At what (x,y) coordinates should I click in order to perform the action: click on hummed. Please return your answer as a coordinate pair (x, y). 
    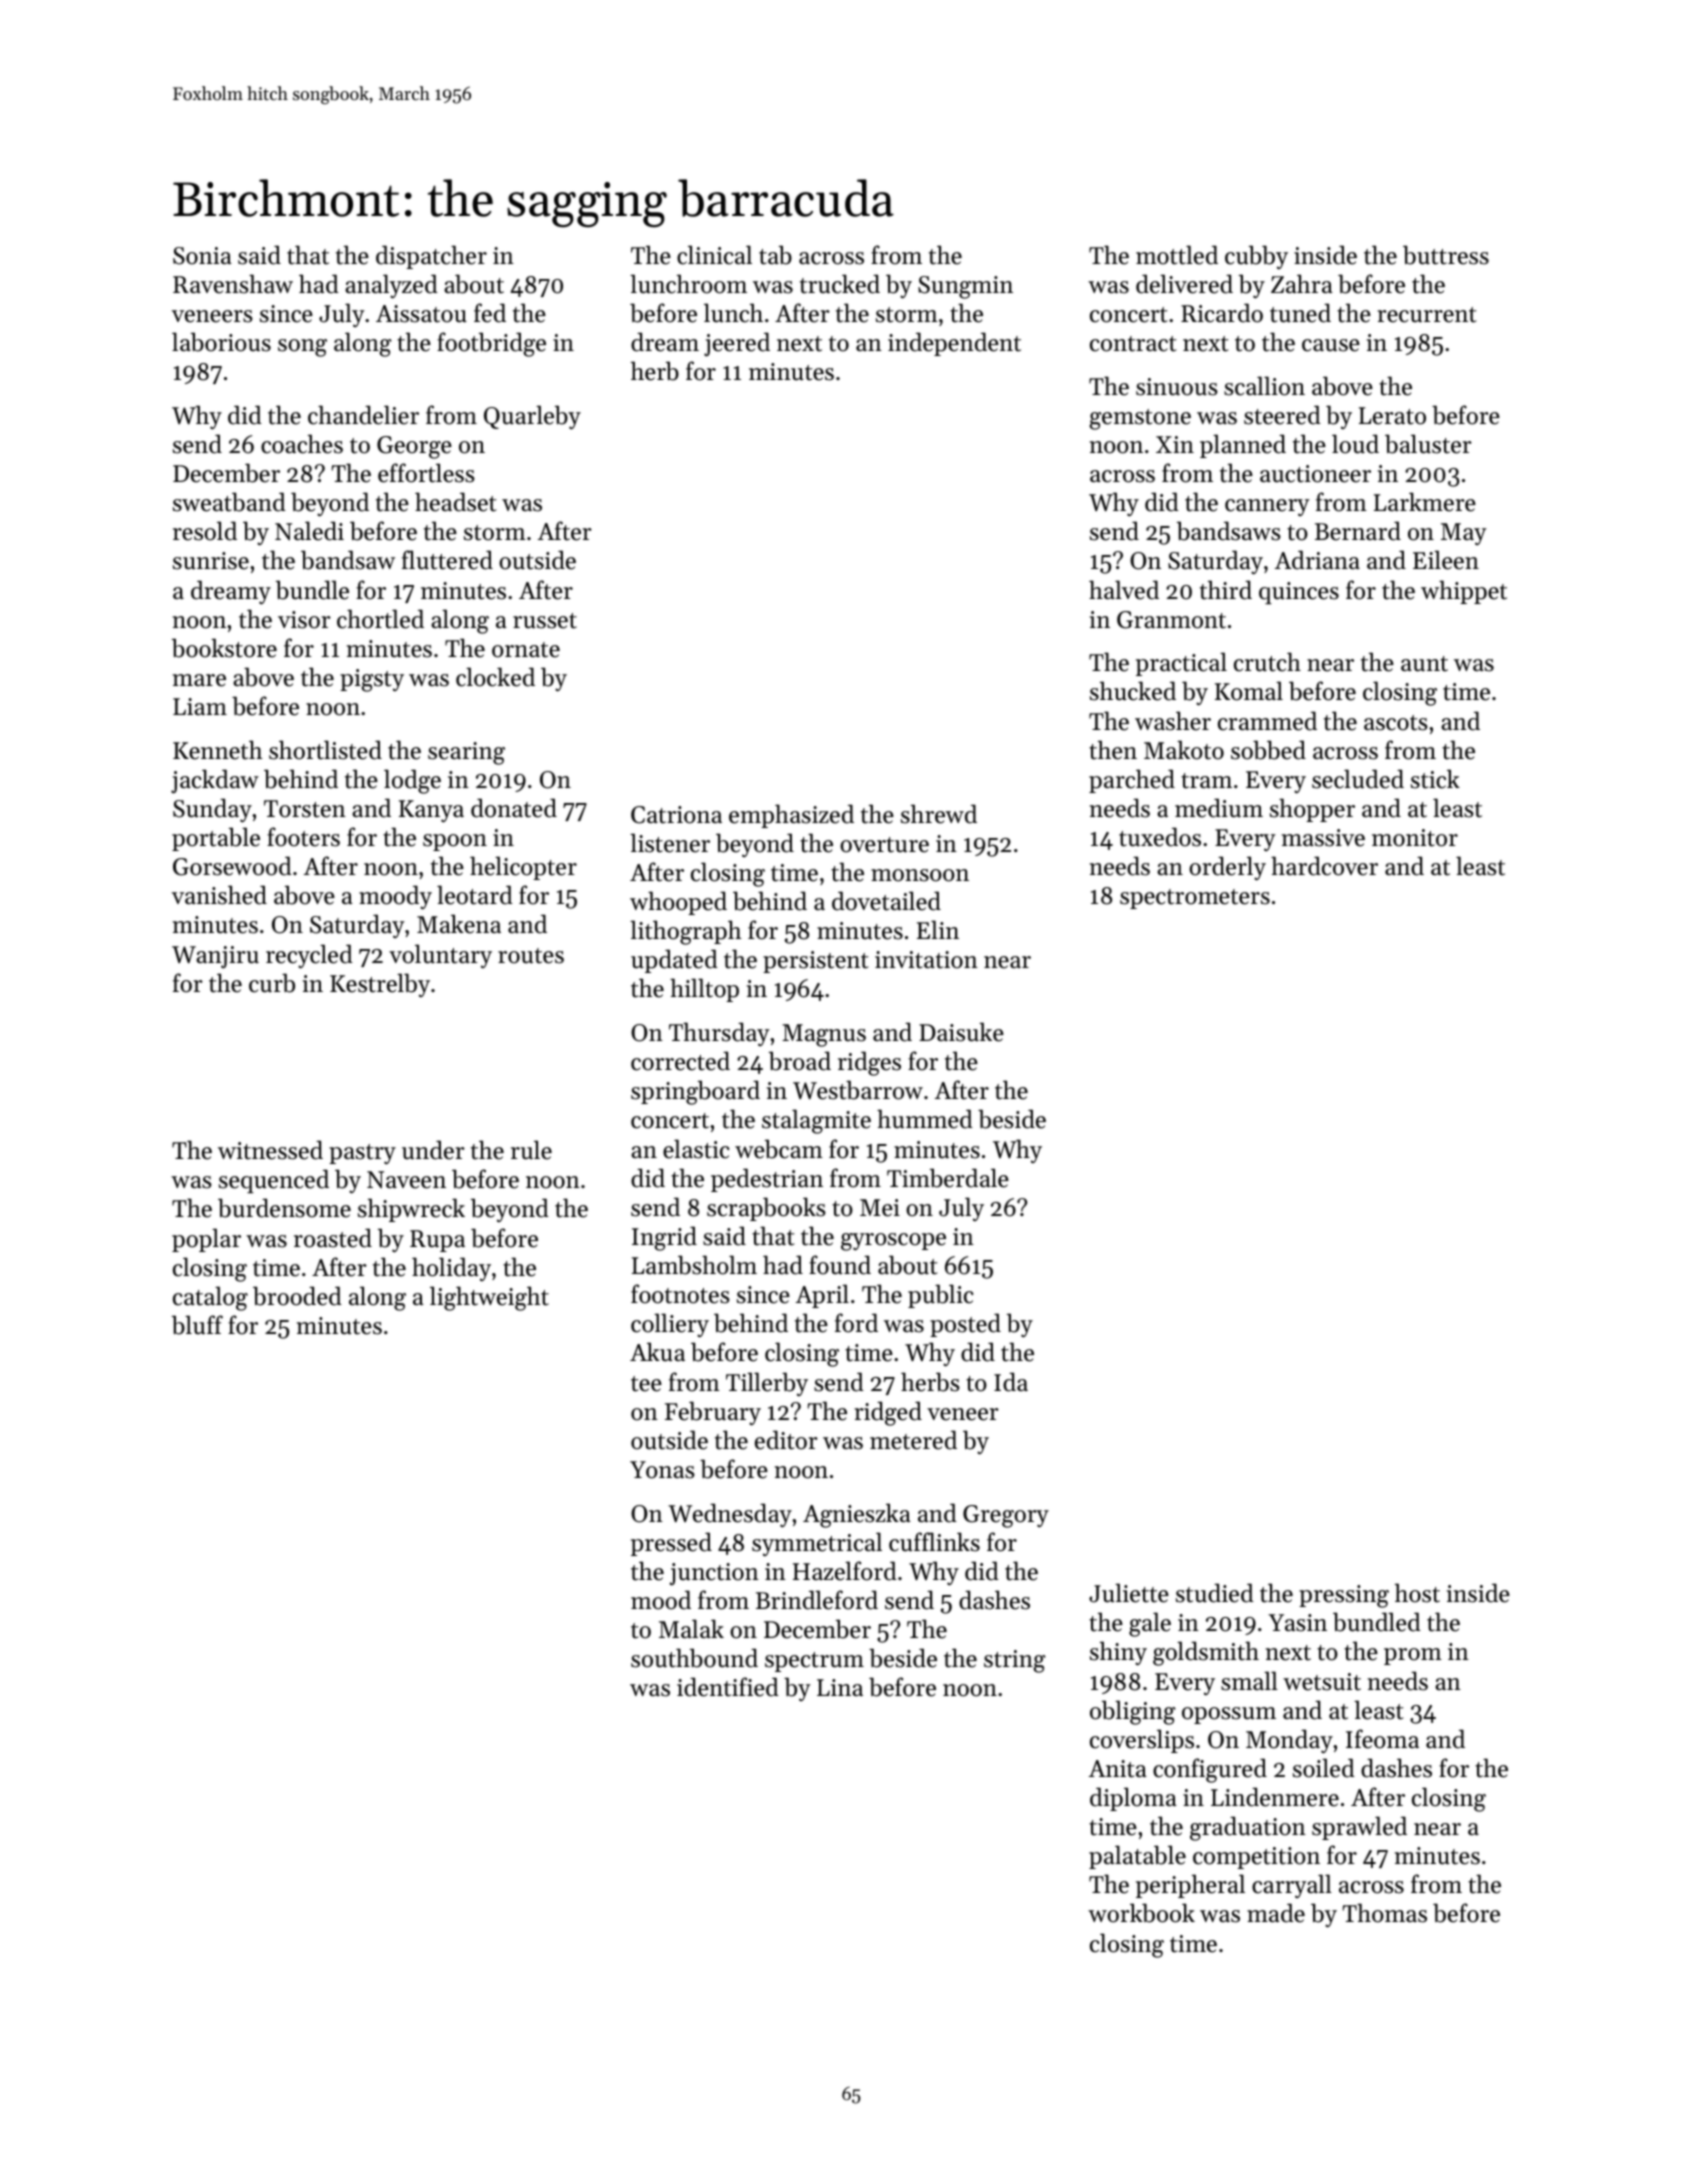
    Looking at the image, I should click on (925, 1119).
